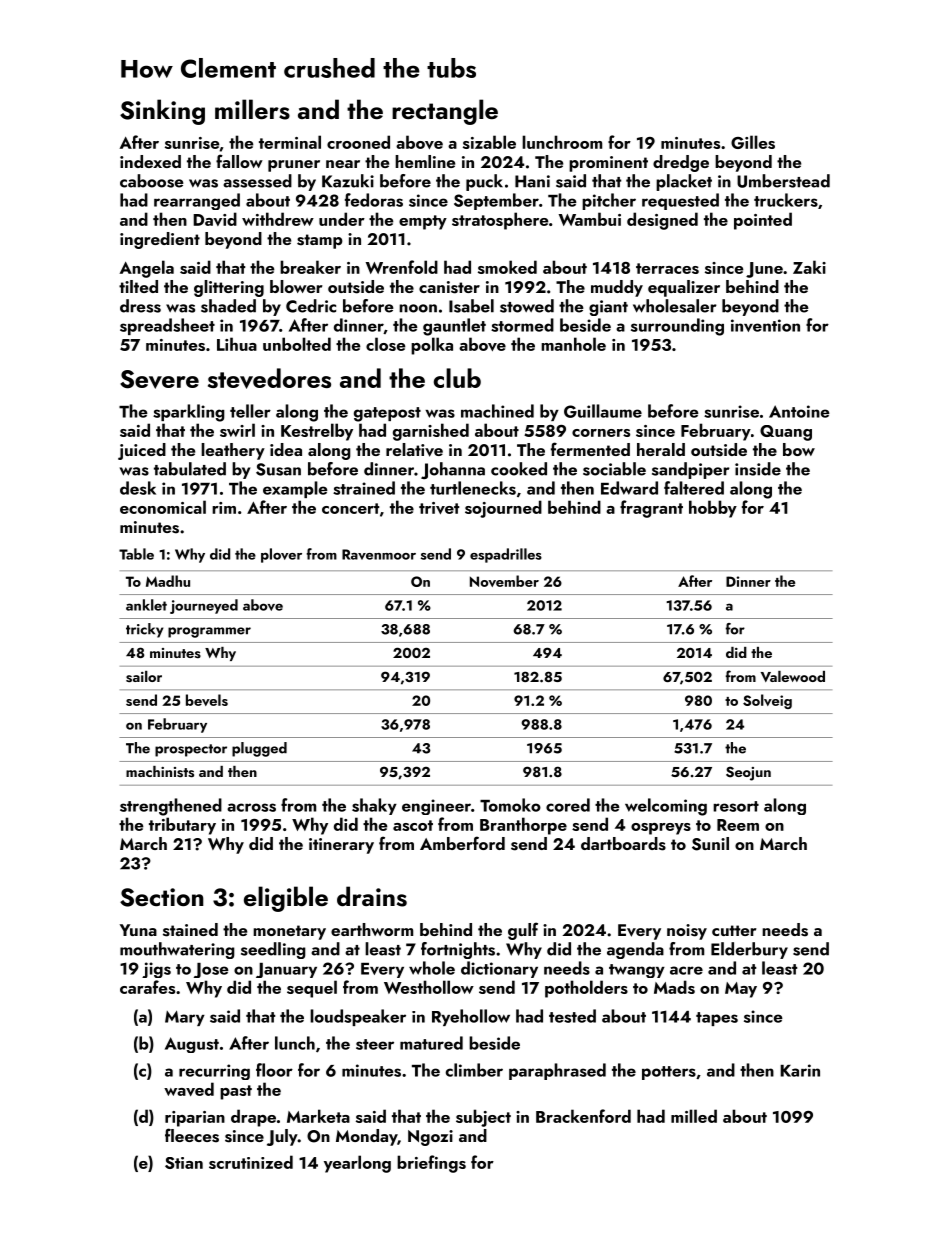 This screenshot has height=1233, width=952. What do you see at coordinates (439, 508) in the screenshot?
I see `trivet` at bounding box center [439, 508].
